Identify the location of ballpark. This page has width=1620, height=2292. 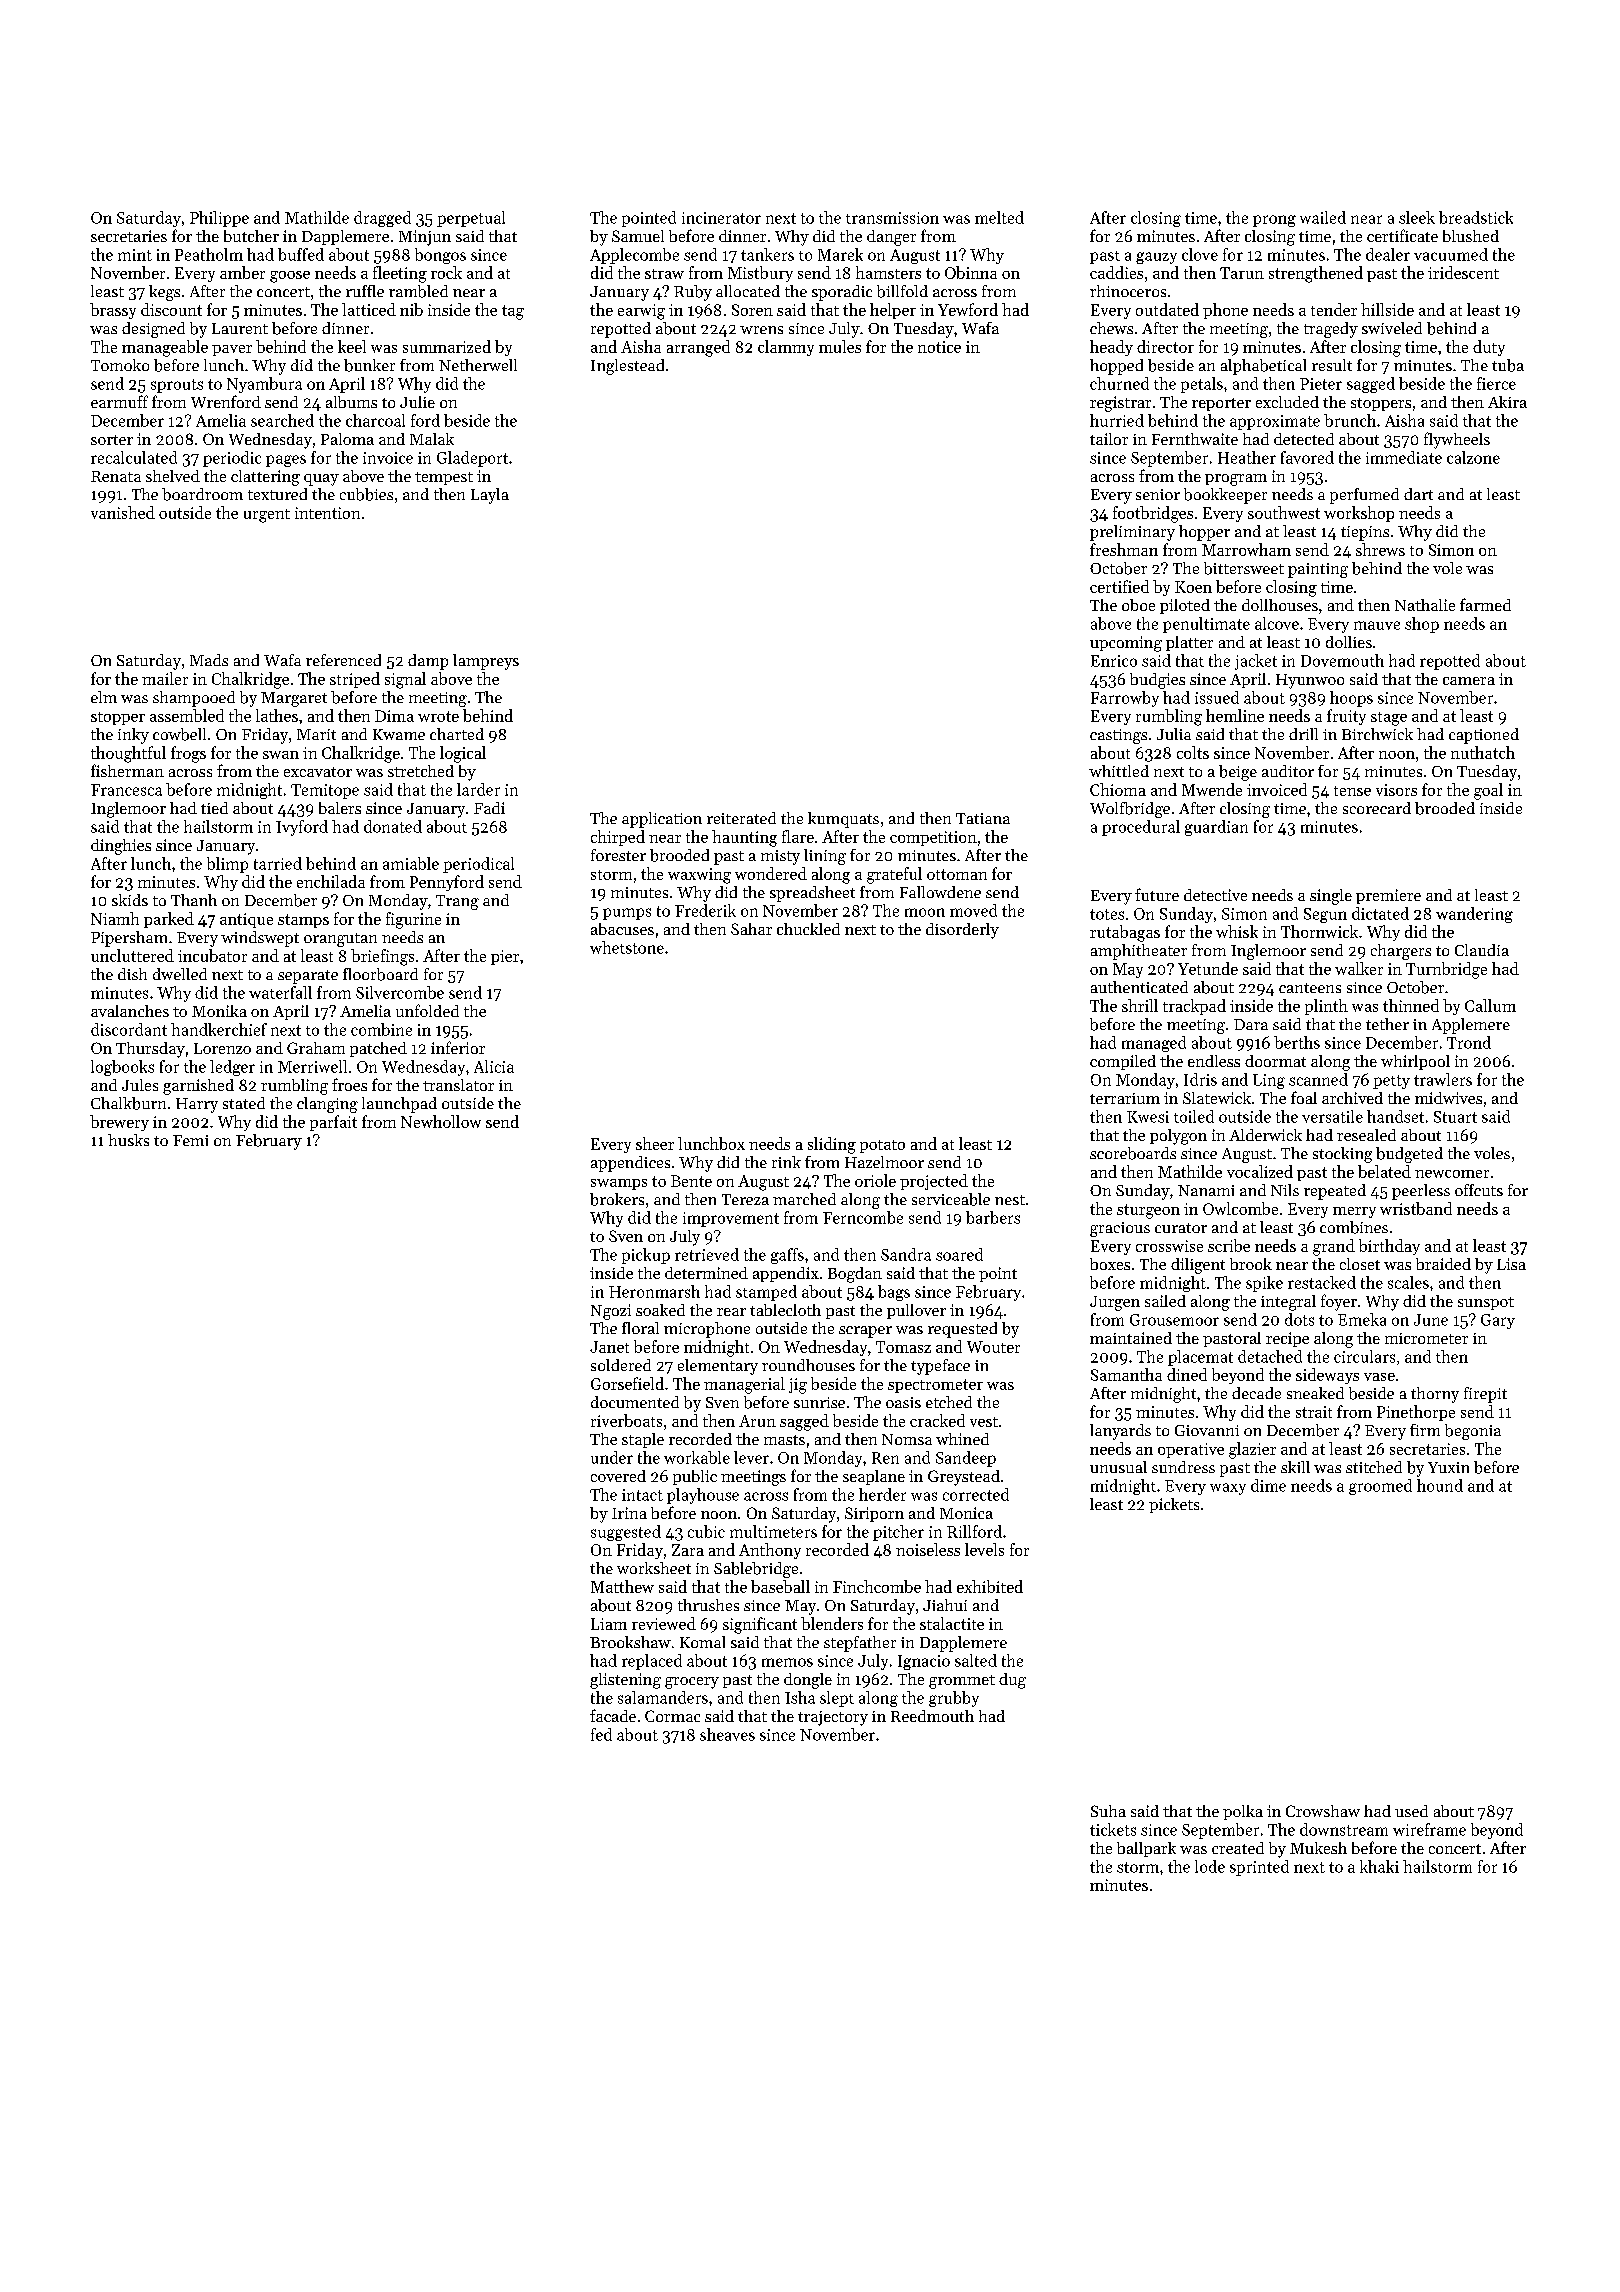
(1146, 1849).
